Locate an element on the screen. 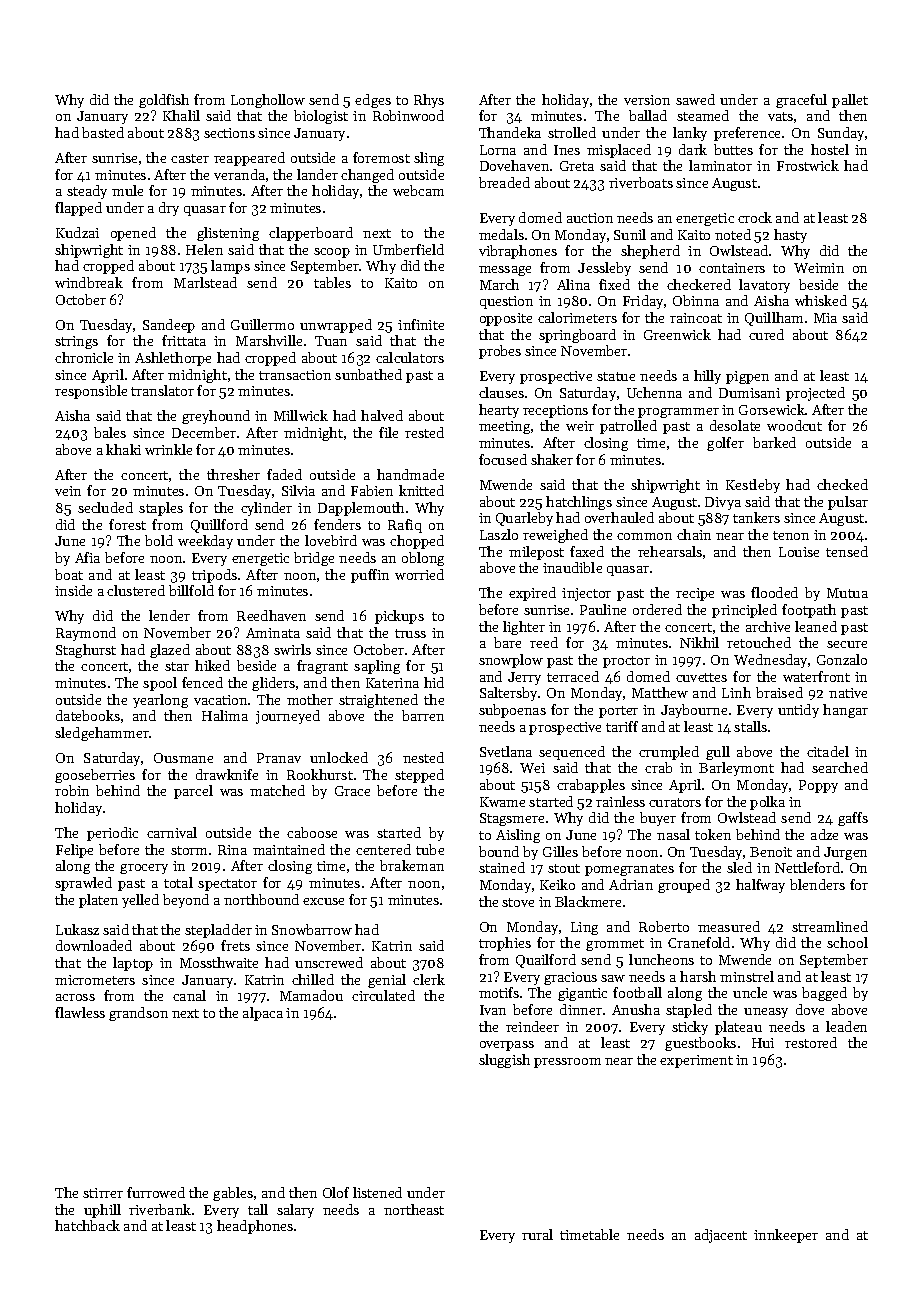  hatchback is located at coordinates (87, 1225).
